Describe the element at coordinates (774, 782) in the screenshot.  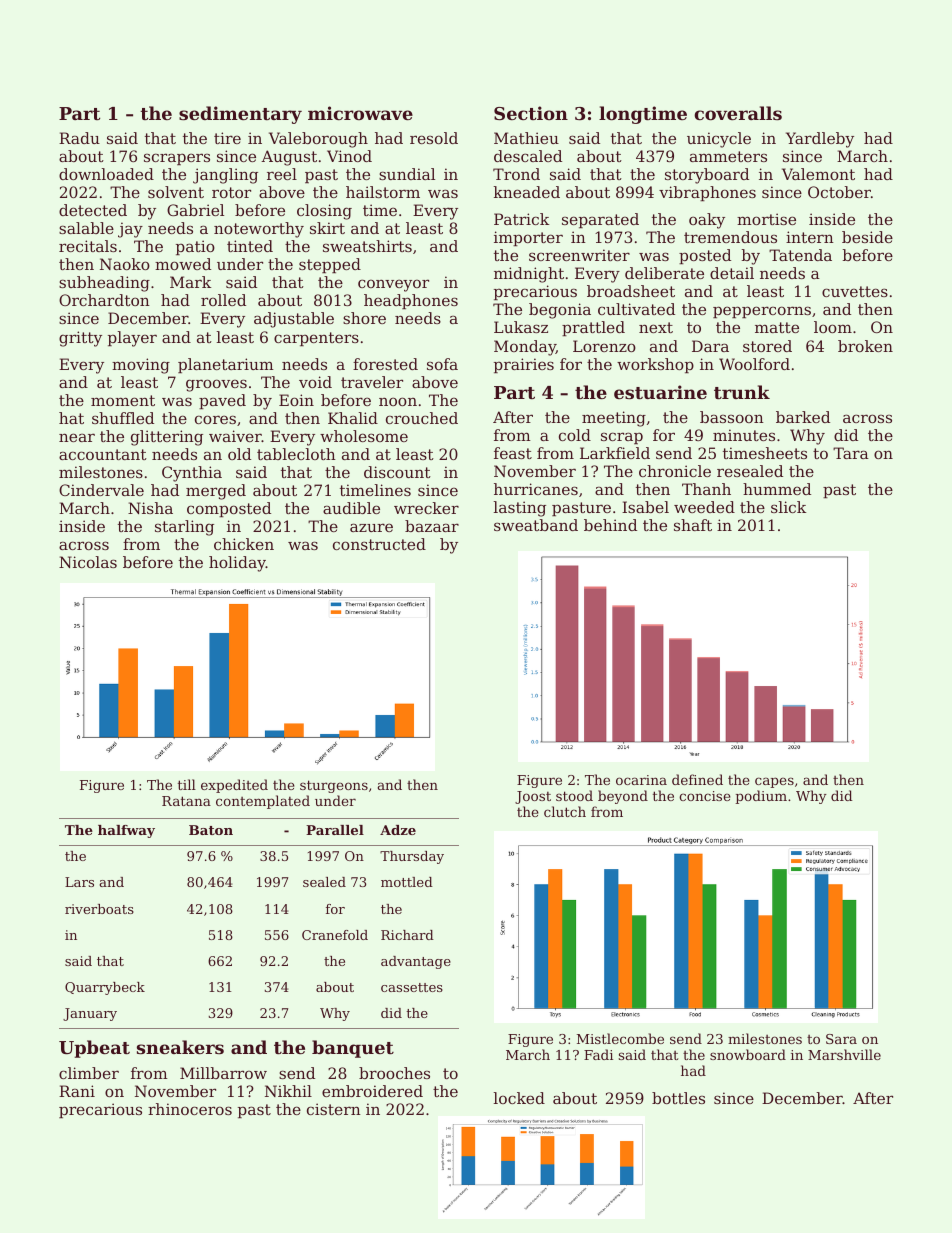
I see `capes` at that location.
